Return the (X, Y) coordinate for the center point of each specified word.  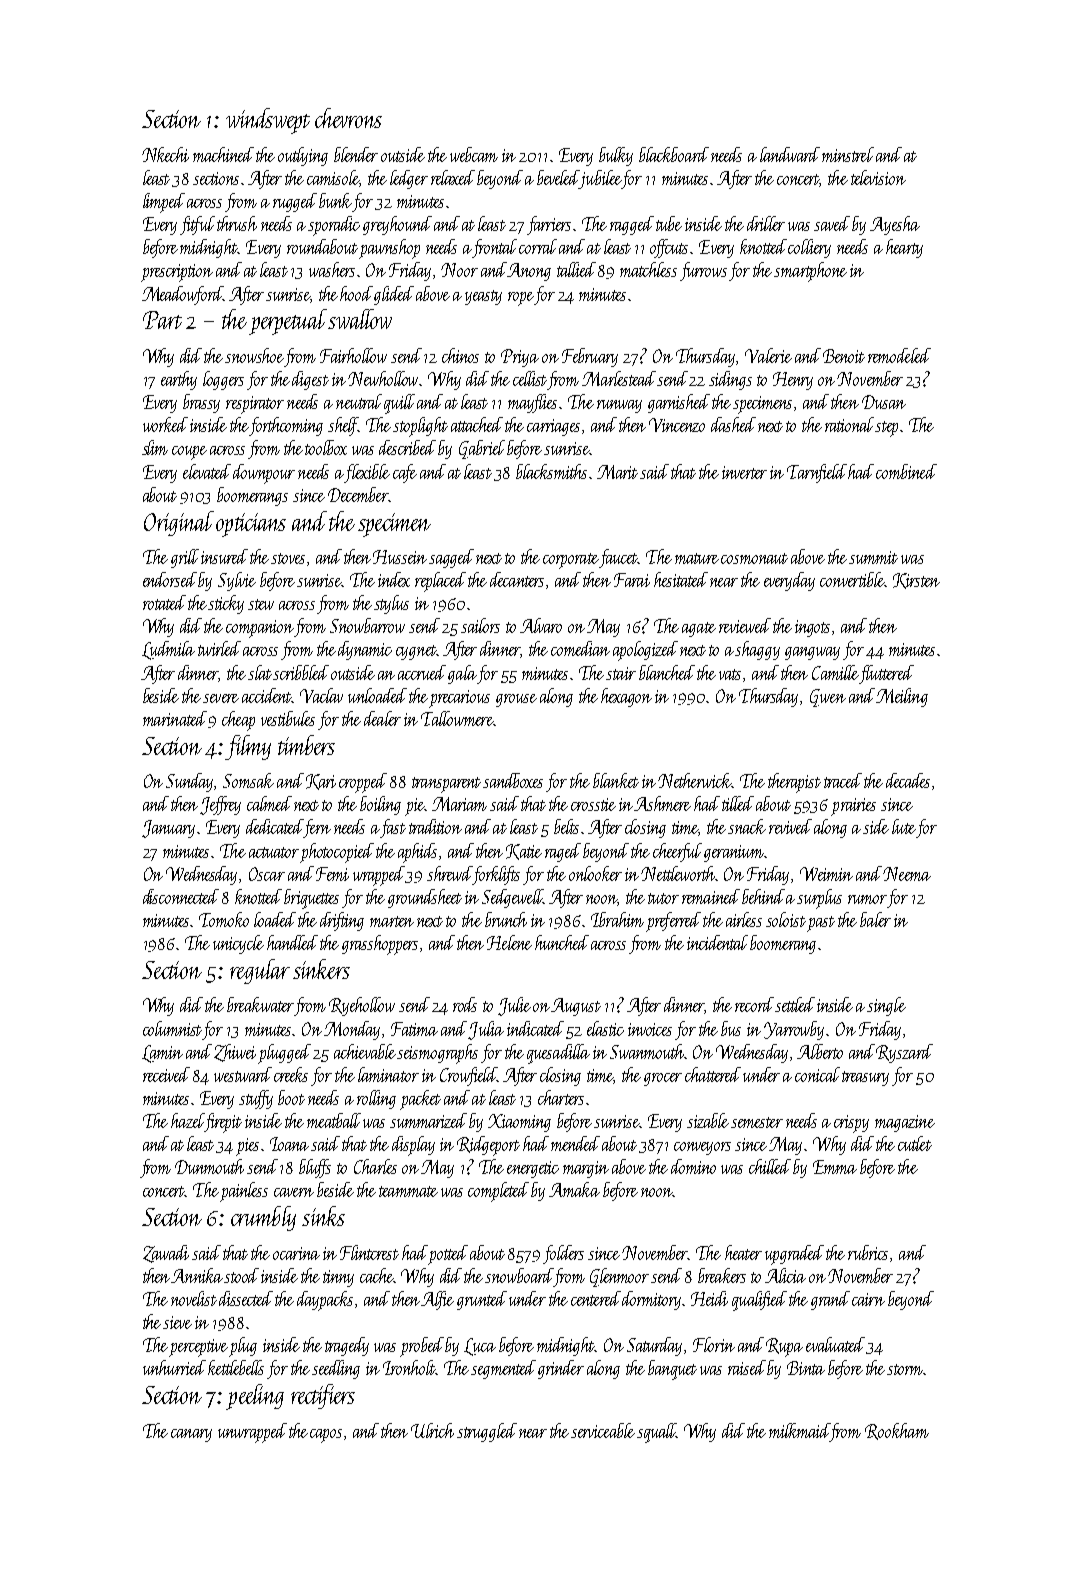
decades (908, 780)
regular (260, 971)
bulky (616, 156)
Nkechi (165, 154)
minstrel (848, 154)
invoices (650, 1029)
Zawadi (166, 1254)
